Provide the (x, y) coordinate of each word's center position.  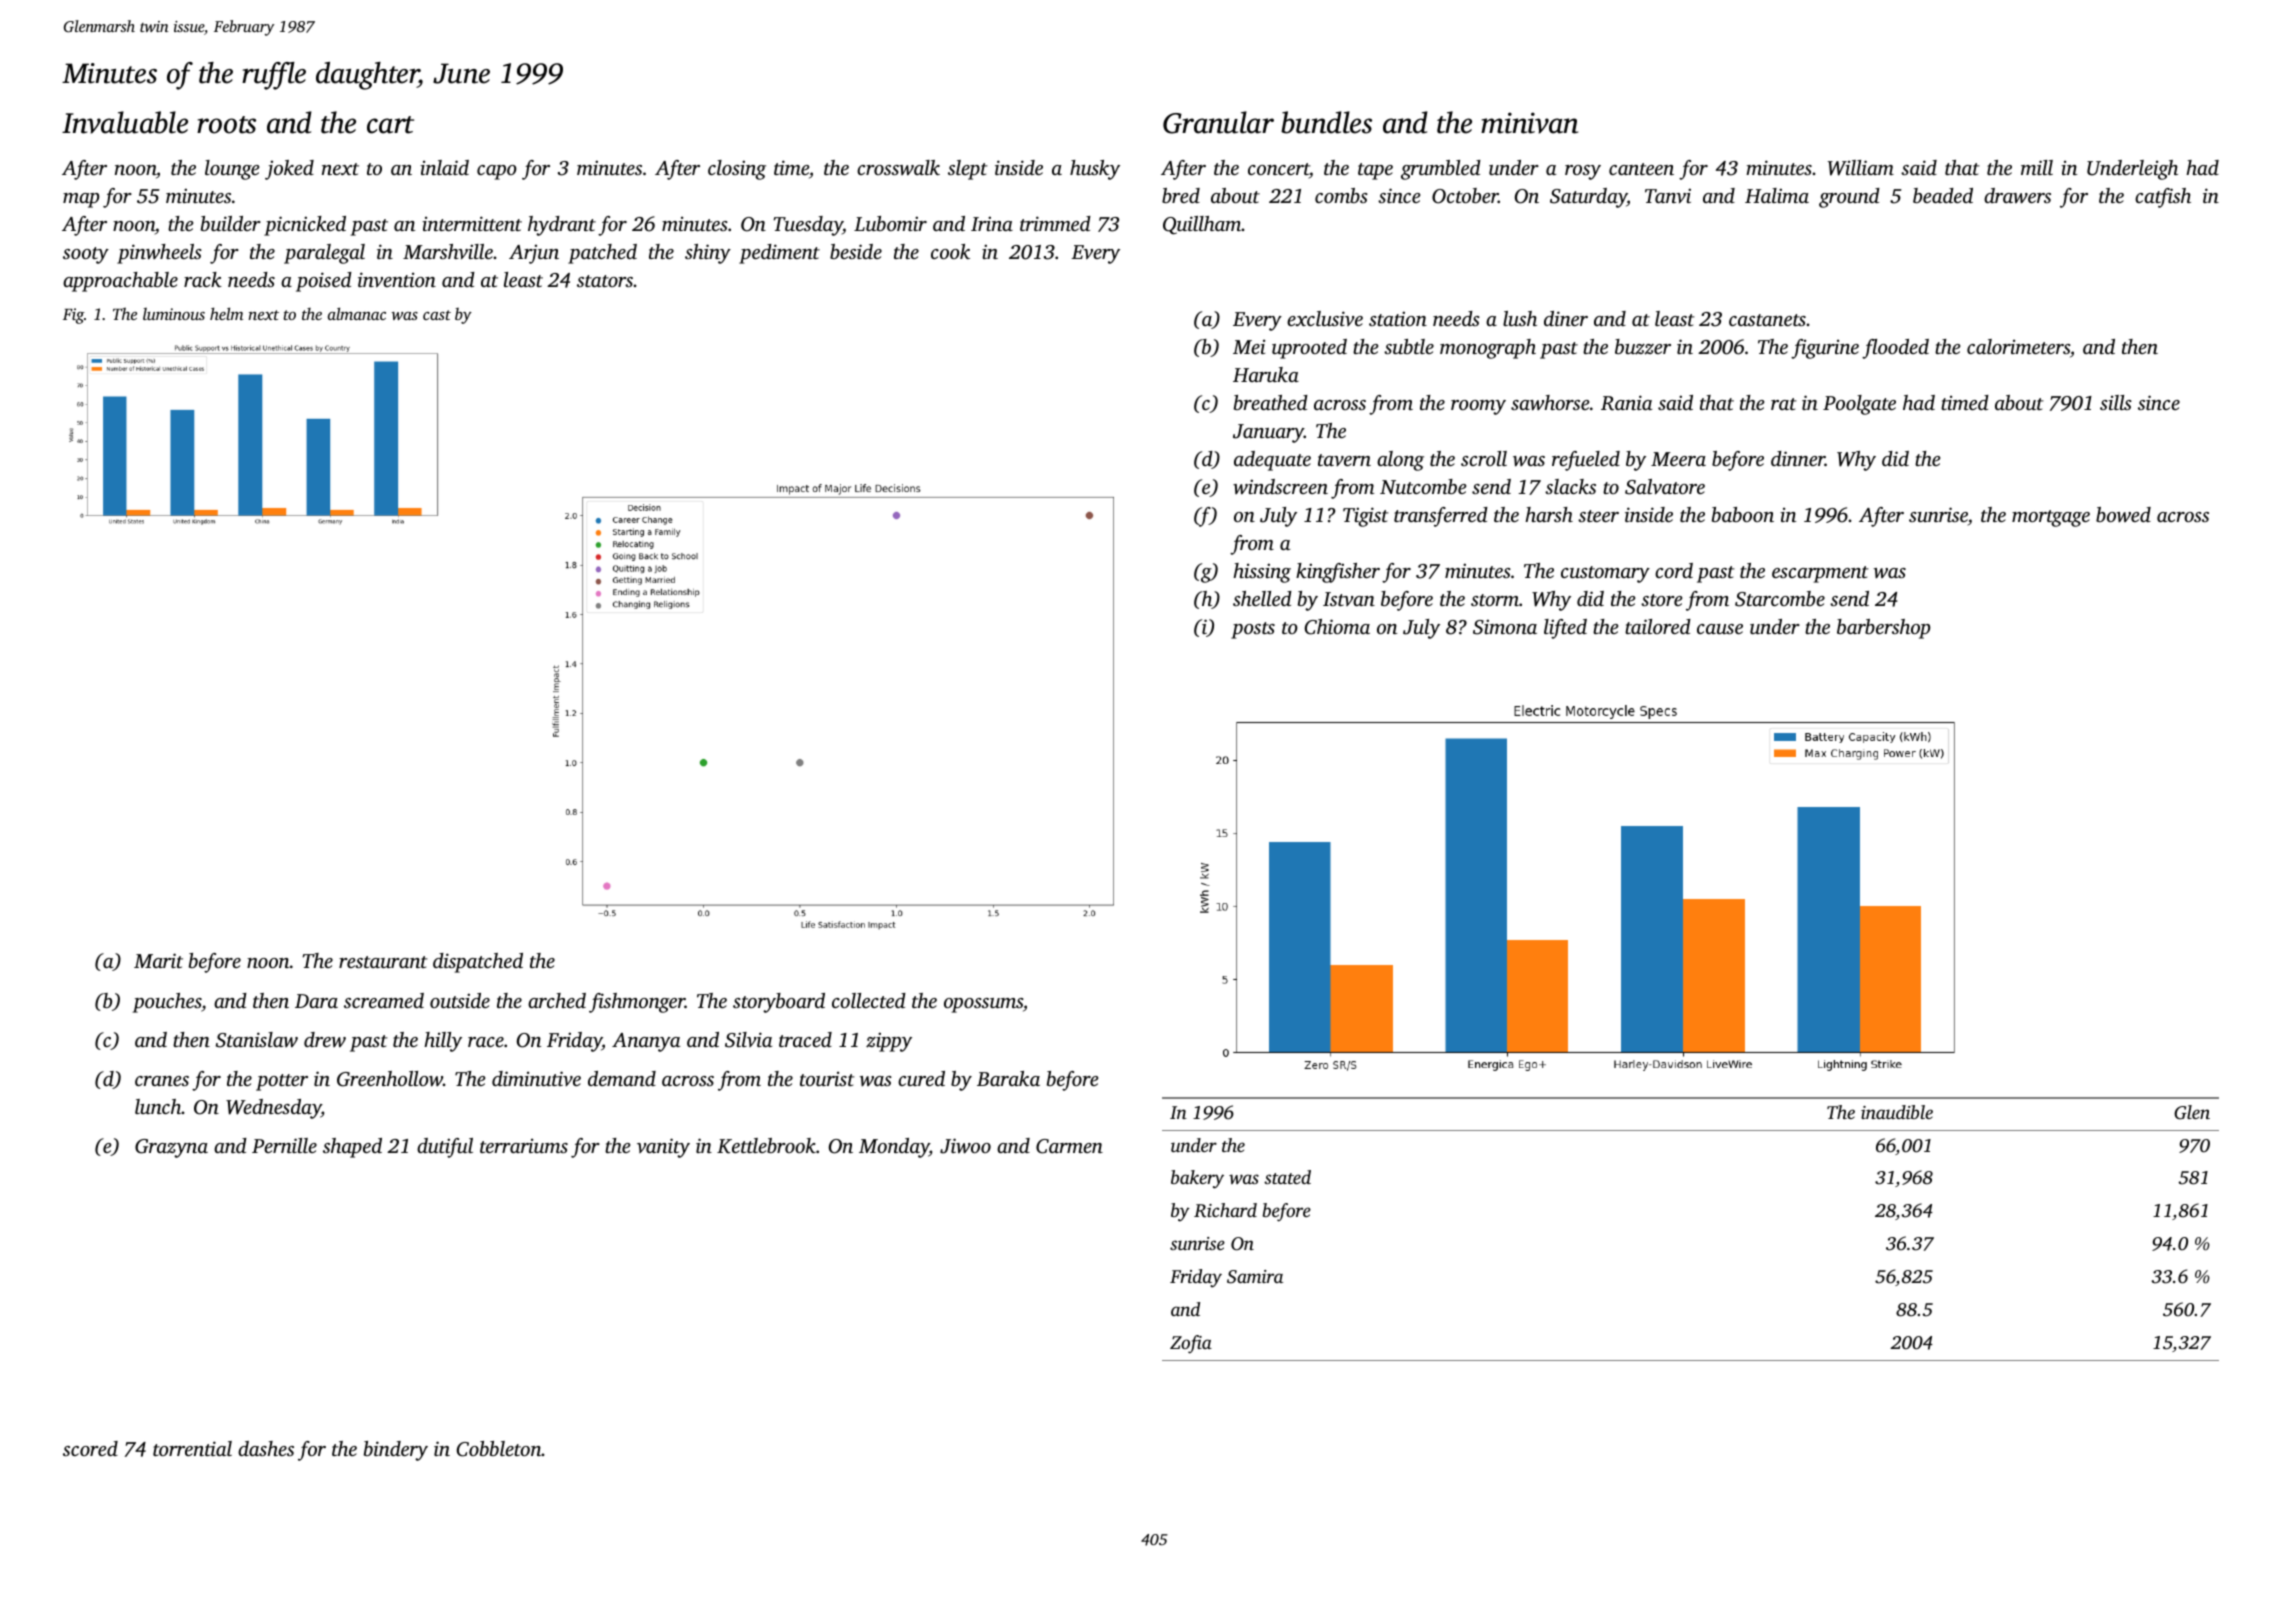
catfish (2163, 198)
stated (1287, 1177)
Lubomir (890, 223)
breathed (1271, 402)
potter (282, 1082)
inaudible (1897, 1112)
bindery (396, 1451)
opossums (983, 1005)
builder (231, 223)
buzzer (1643, 347)
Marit (158, 960)
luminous (174, 314)
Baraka (1008, 1078)
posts (1253, 630)
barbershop (1883, 629)
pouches (167, 1003)
